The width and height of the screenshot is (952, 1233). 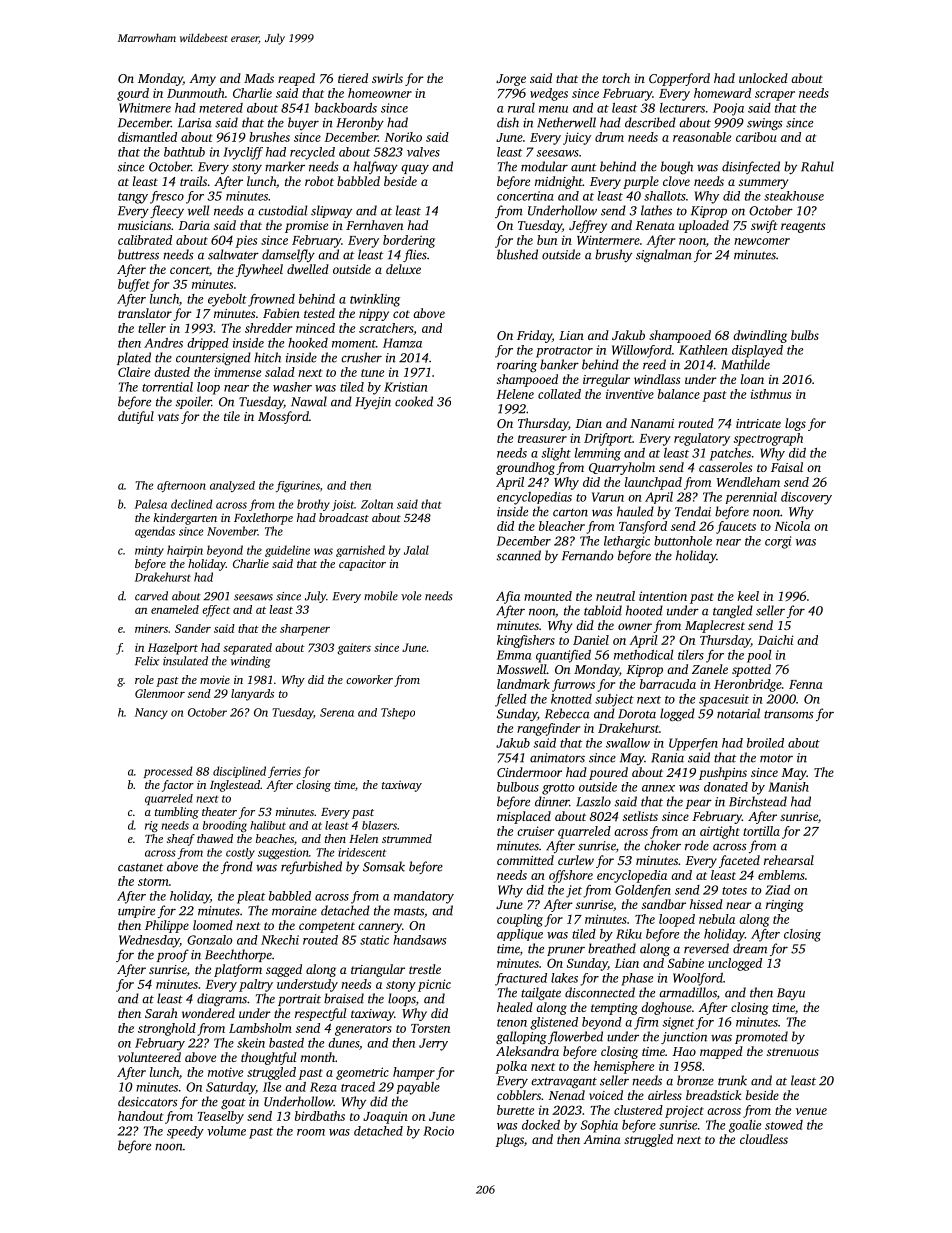 What do you see at coordinates (288, 255) in the screenshot?
I see `damselfly` at bounding box center [288, 255].
